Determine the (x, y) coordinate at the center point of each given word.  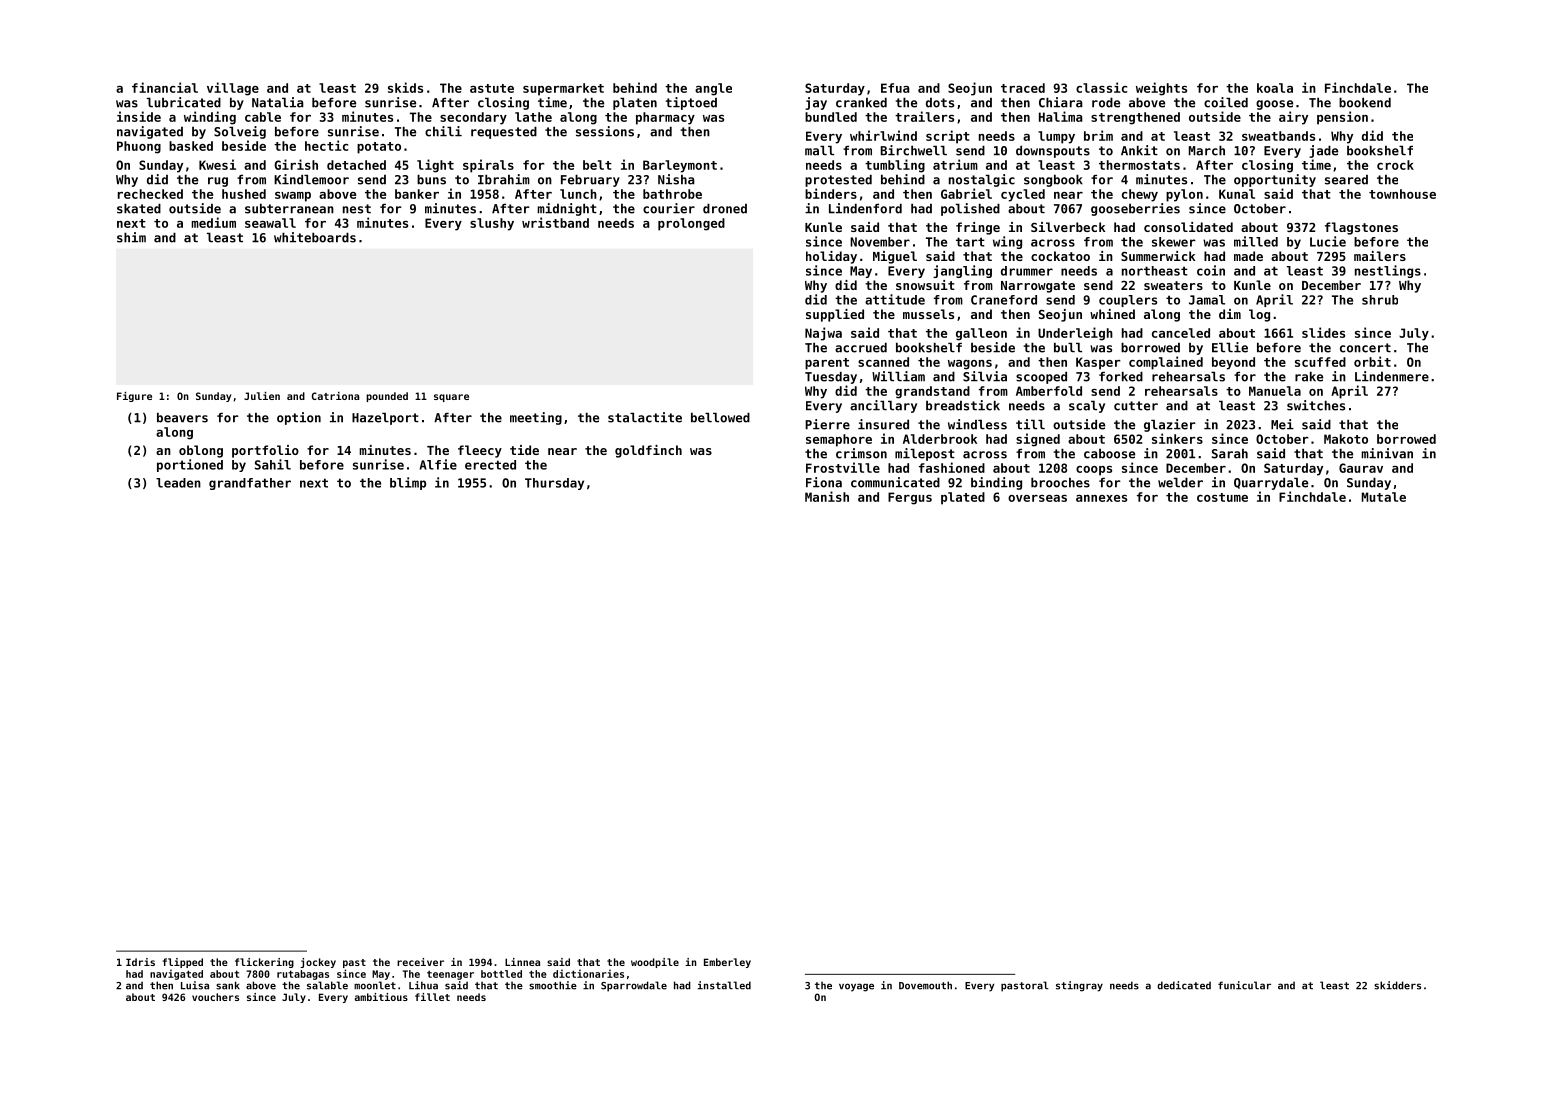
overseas (1037, 498)
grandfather (250, 484)
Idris (140, 962)
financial (165, 87)
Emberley (727, 963)
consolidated (1188, 227)
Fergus (910, 498)
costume (1222, 497)
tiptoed (691, 103)
